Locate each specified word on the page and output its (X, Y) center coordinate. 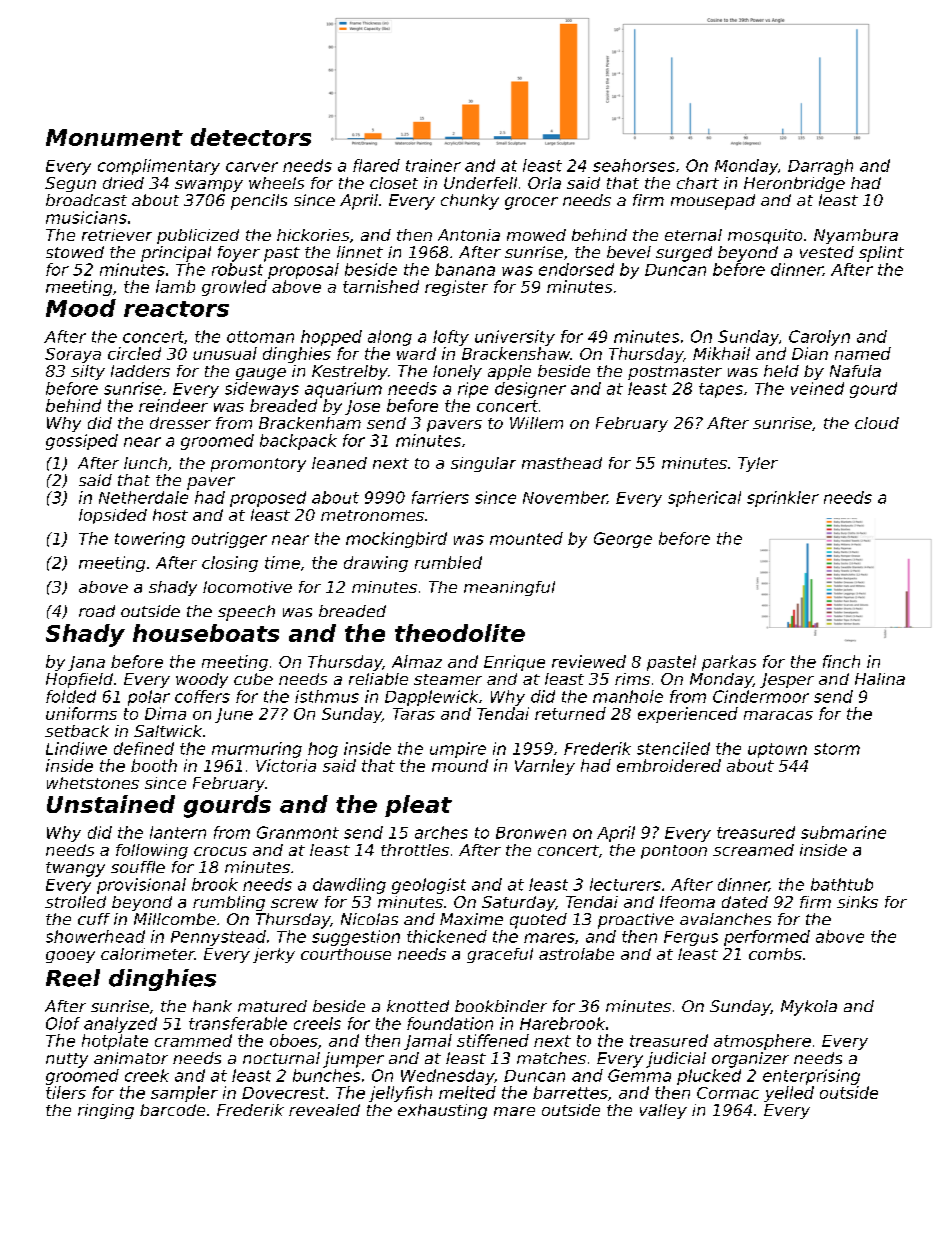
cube (253, 679)
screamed (753, 850)
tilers (66, 1092)
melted (467, 1092)
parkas (729, 663)
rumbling (229, 903)
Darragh (820, 167)
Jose (362, 407)
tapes (721, 390)
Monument (114, 137)
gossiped (82, 442)
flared (376, 165)
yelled (789, 1094)
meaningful (509, 588)
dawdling (349, 886)
